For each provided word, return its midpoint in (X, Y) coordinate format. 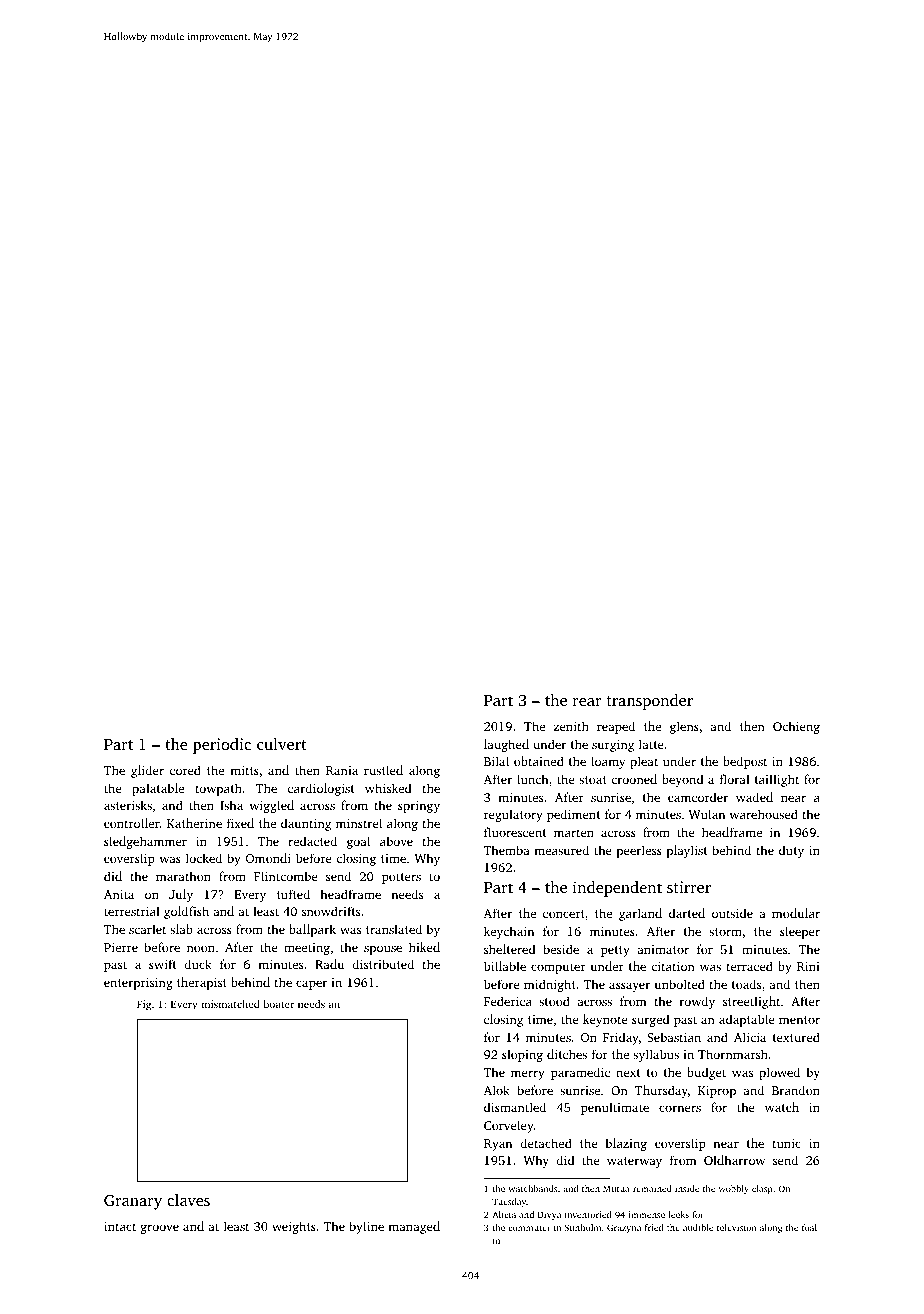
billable (505, 966)
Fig (144, 1005)
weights (294, 1227)
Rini (808, 966)
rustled (383, 770)
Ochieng (796, 727)
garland (640, 914)
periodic (222, 746)
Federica (508, 1001)
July (181, 895)
